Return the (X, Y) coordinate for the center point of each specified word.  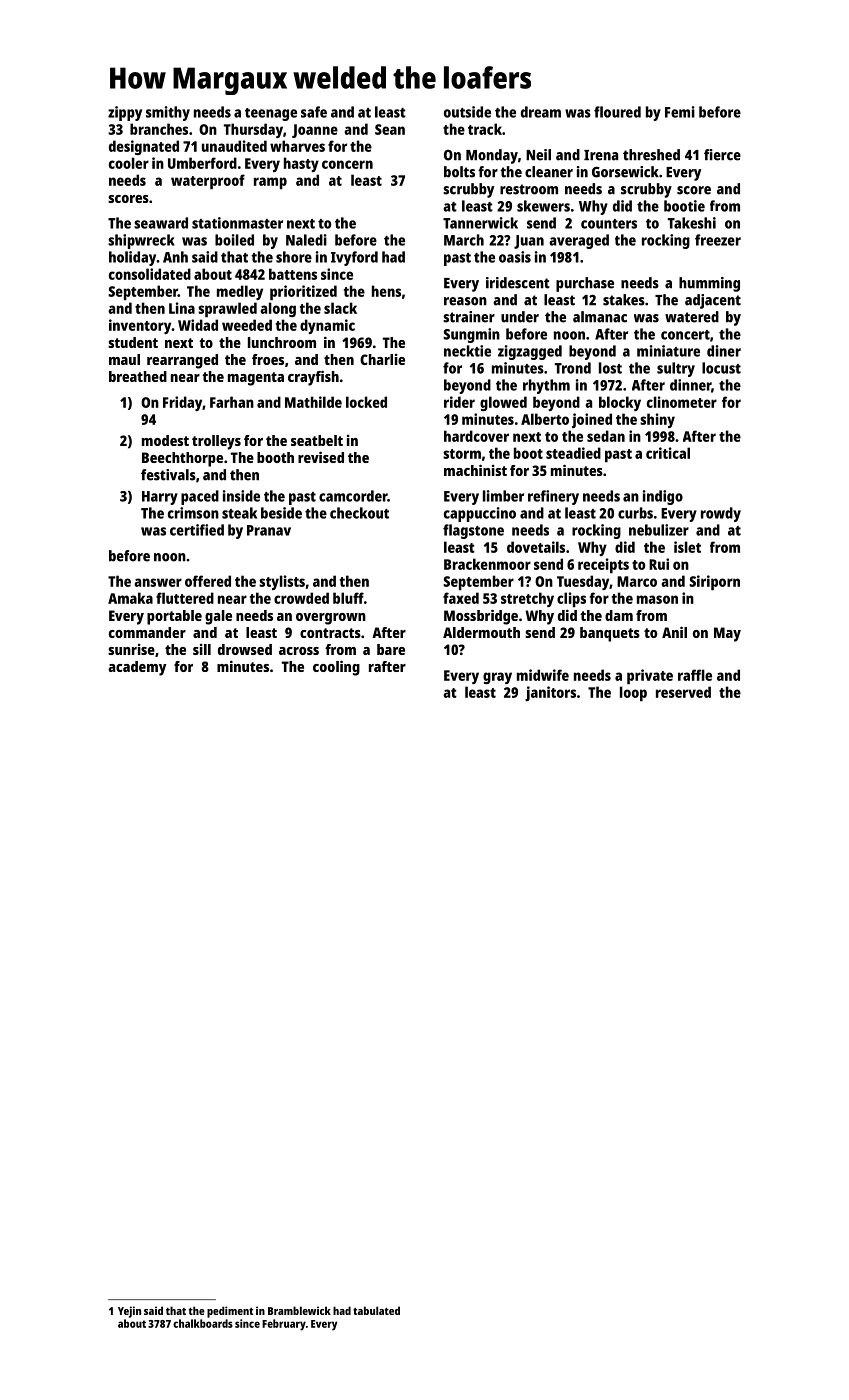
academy (137, 668)
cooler (129, 163)
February (284, 1325)
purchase (585, 284)
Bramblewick (299, 1310)
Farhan (232, 402)
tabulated (376, 1310)
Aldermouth (481, 632)
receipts (603, 566)
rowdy (721, 514)
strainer (469, 317)
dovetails (536, 547)
